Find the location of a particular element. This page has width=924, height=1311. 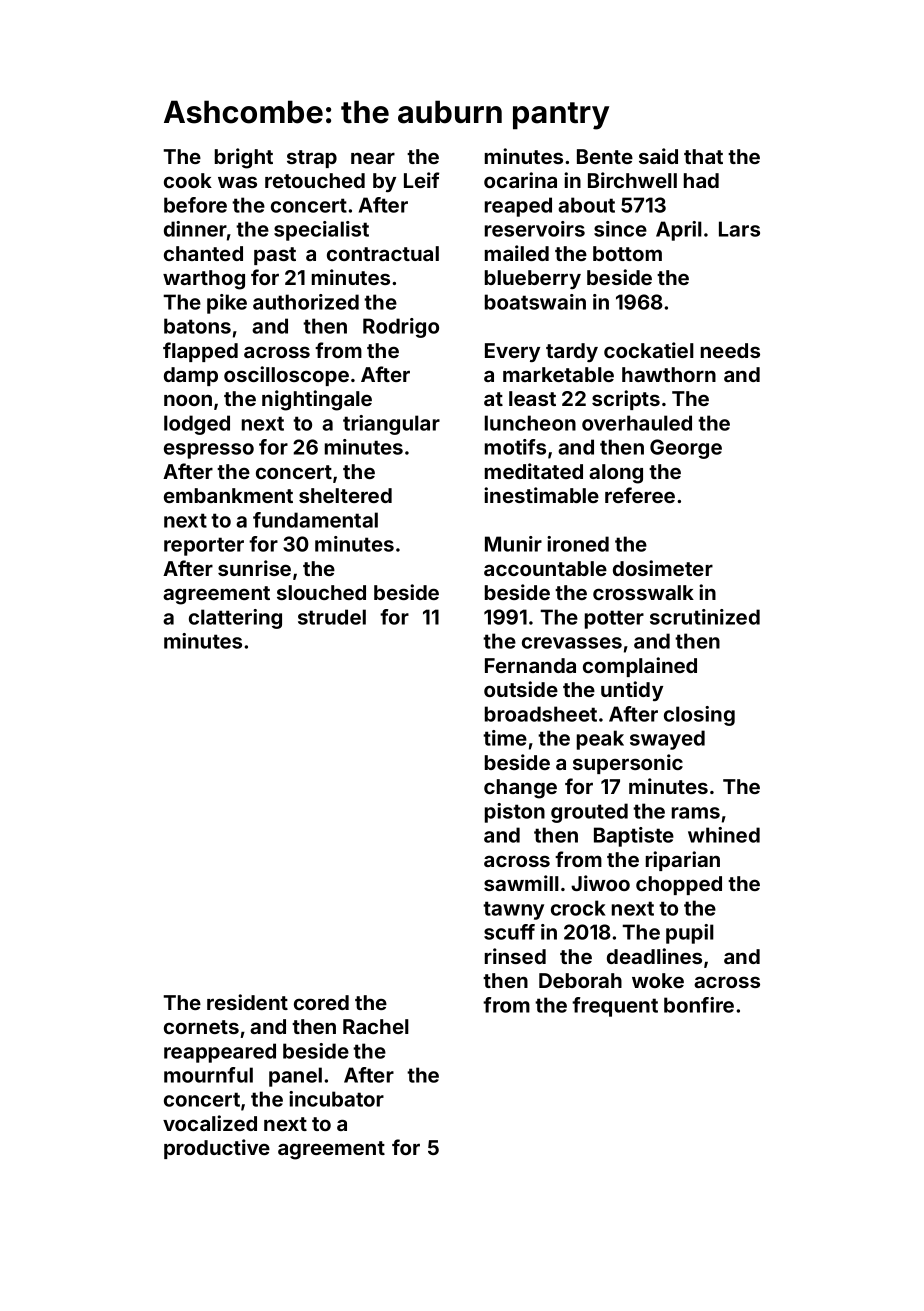

cored is located at coordinates (321, 1002).
